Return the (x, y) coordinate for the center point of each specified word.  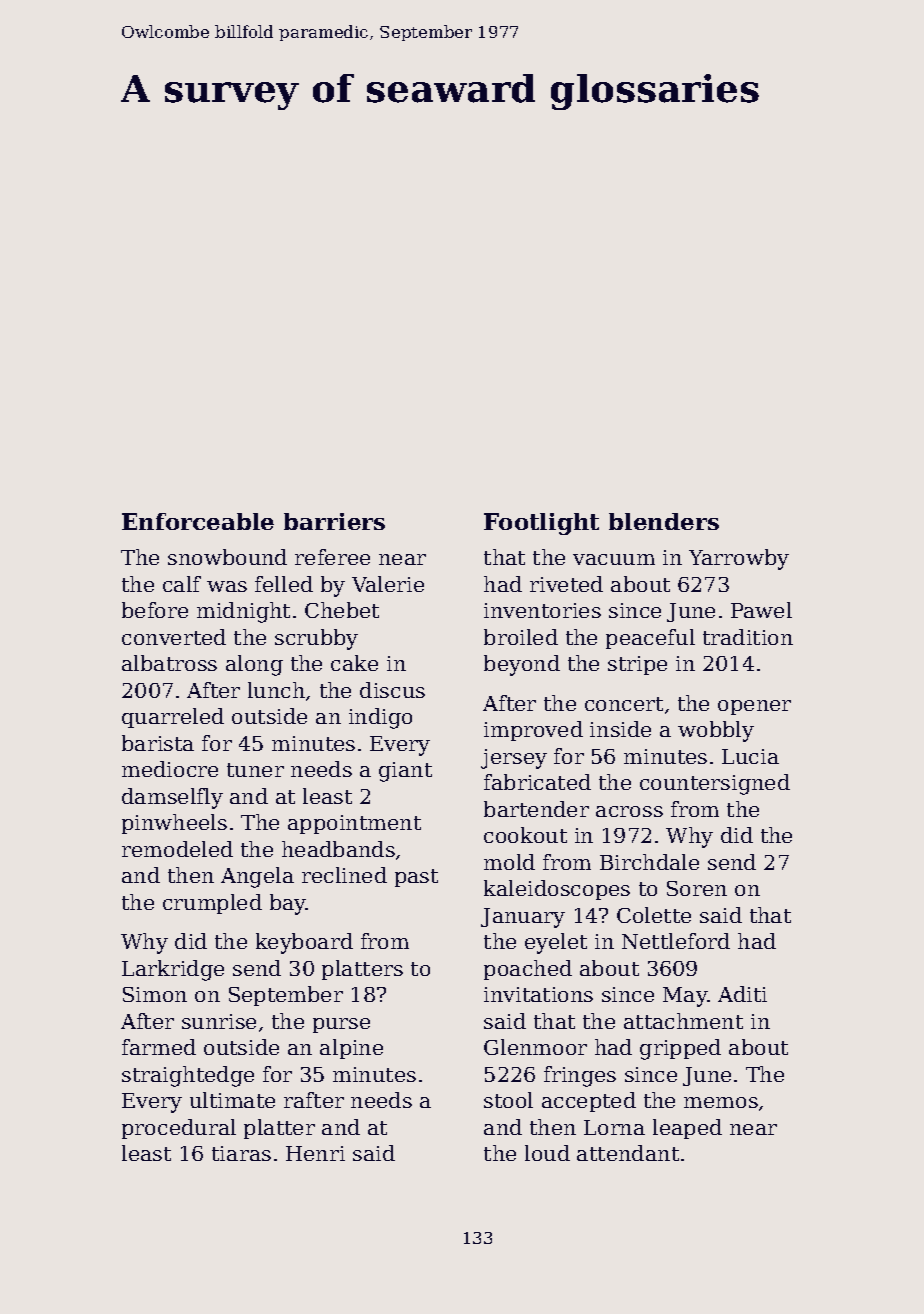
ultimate (232, 1100)
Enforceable (198, 521)
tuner (255, 770)
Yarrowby (739, 559)
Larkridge (173, 970)
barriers (334, 521)
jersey (514, 759)
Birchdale (649, 862)
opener (754, 707)
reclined (344, 875)
